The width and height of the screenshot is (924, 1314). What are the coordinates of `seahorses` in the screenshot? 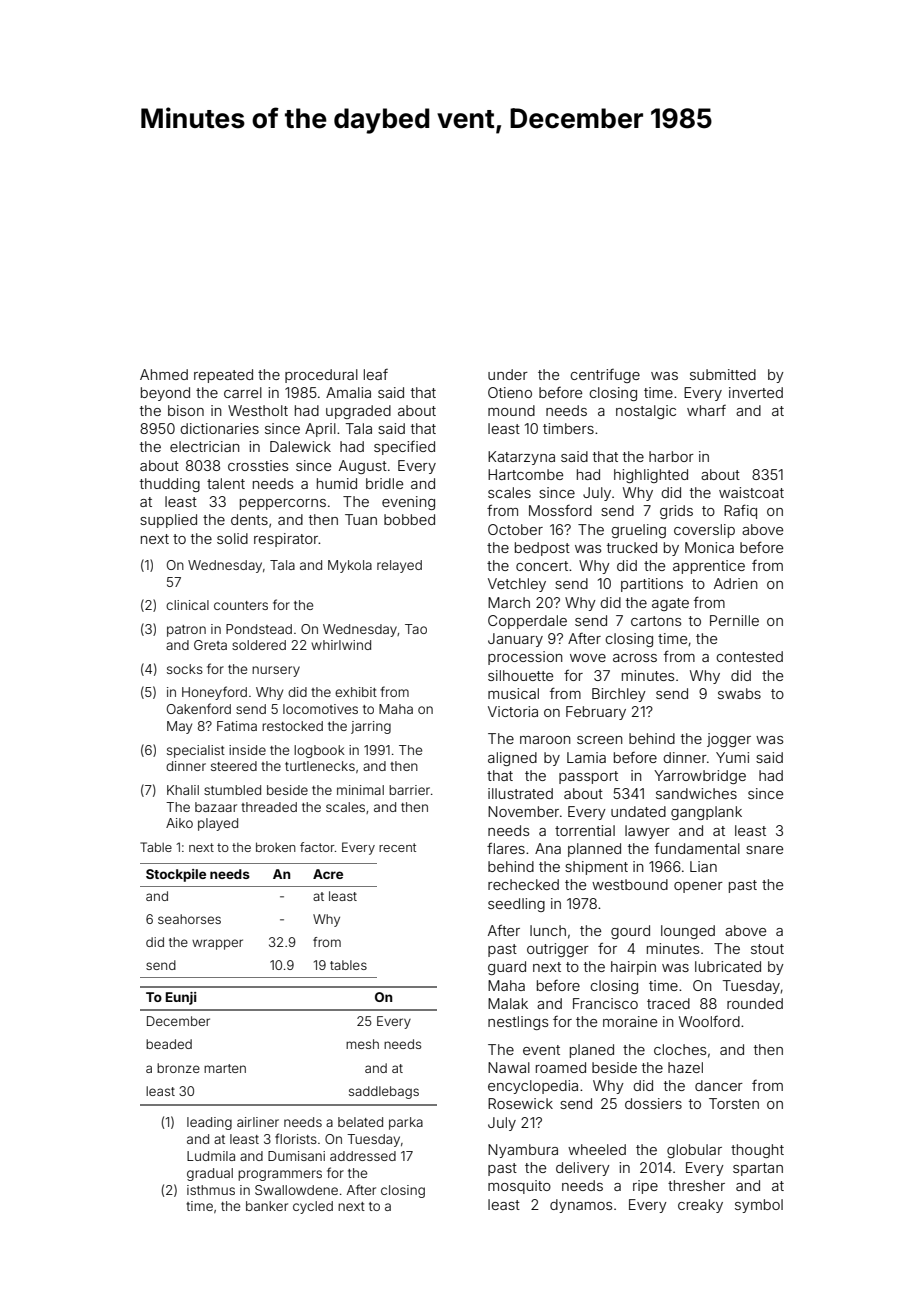 It's located at (189, 919).
